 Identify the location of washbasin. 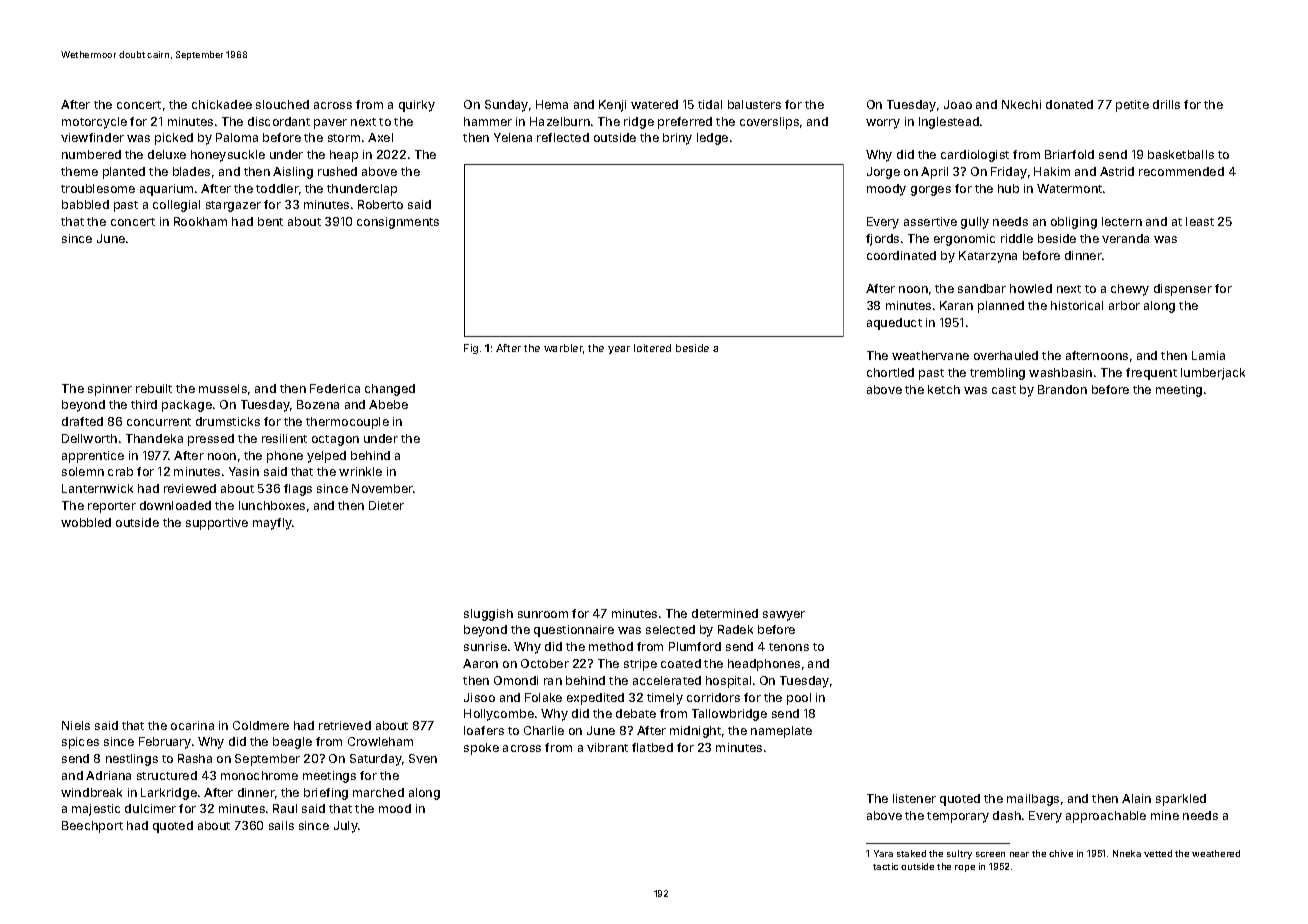
(1060, 372).
